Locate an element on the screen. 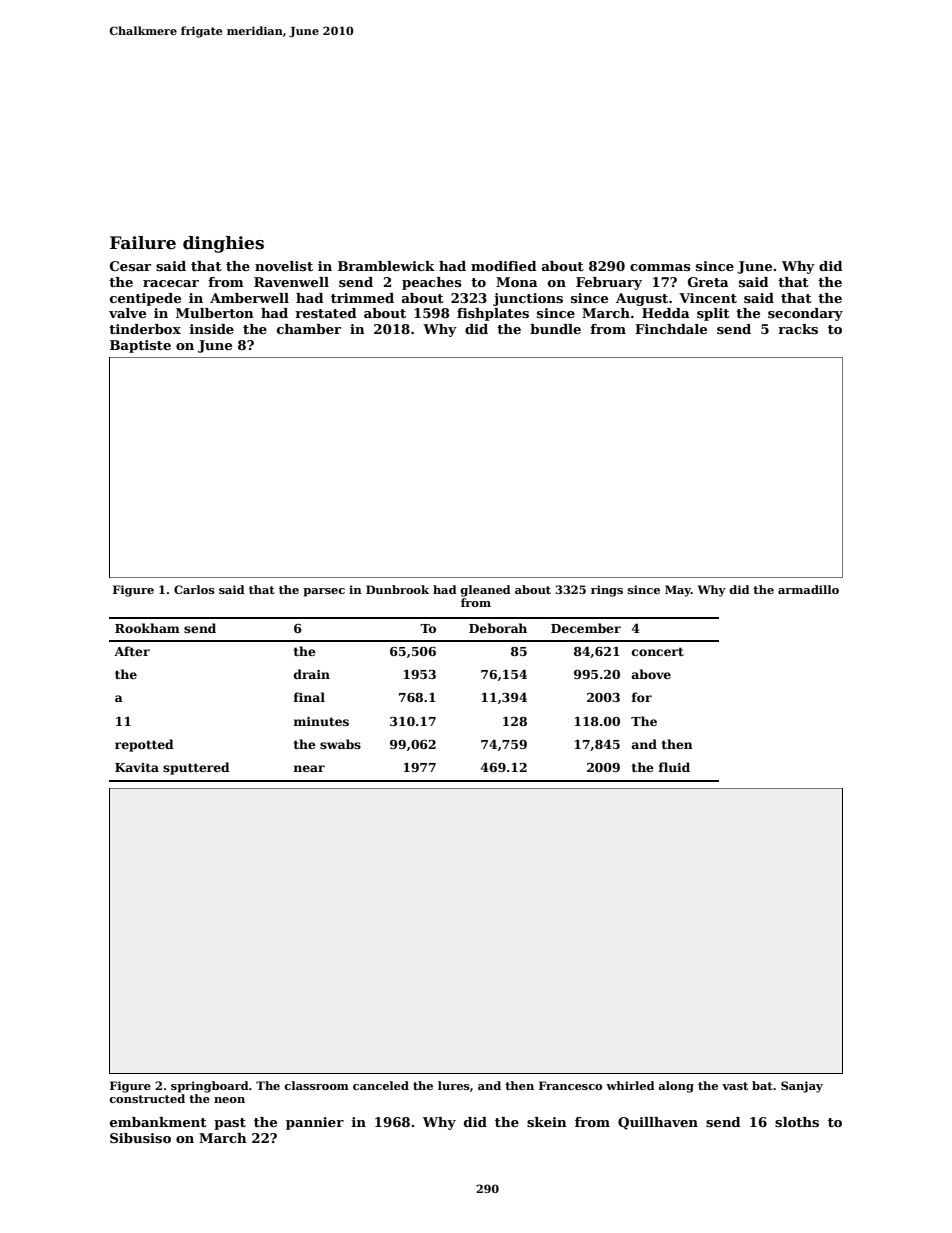  Rookham is located at coordinates (147, 628).
